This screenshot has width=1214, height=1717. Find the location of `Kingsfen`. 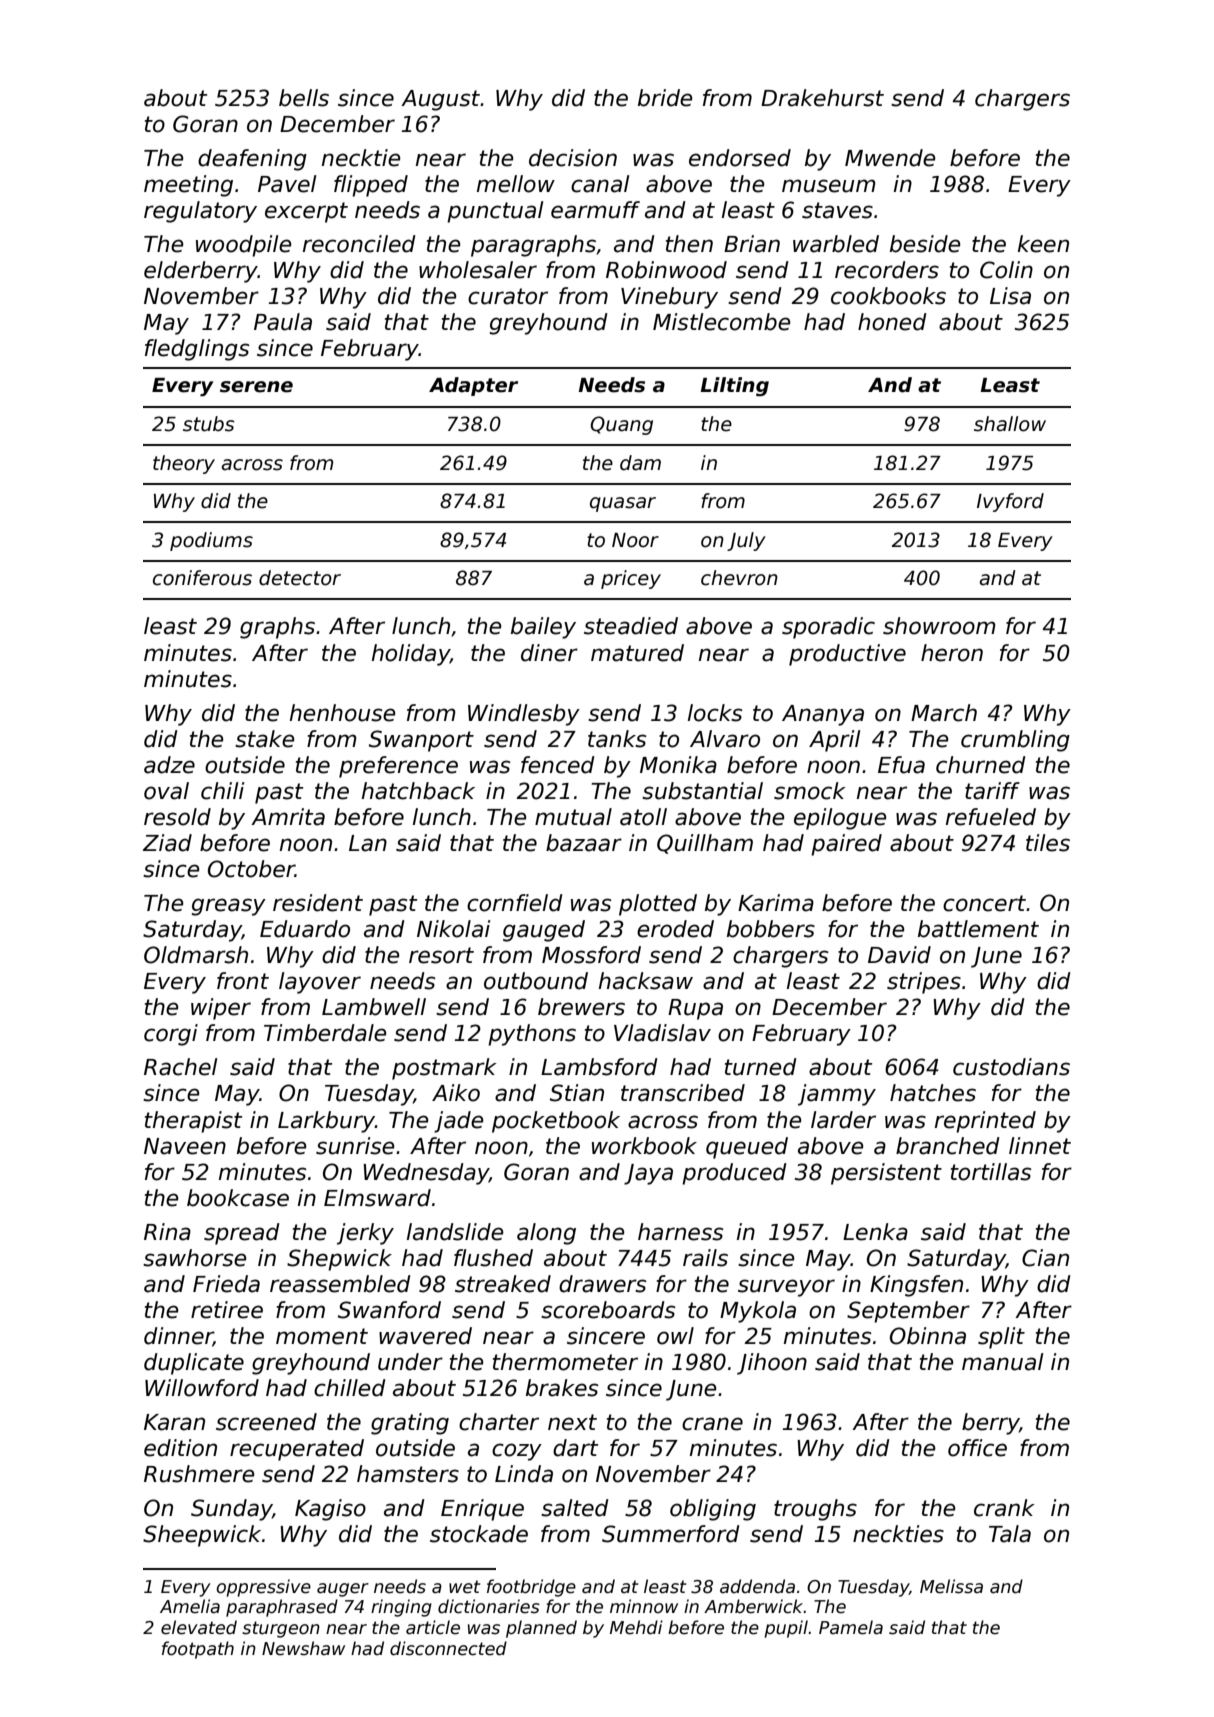

Kingsfen is located at coordinates (916, 1286).
